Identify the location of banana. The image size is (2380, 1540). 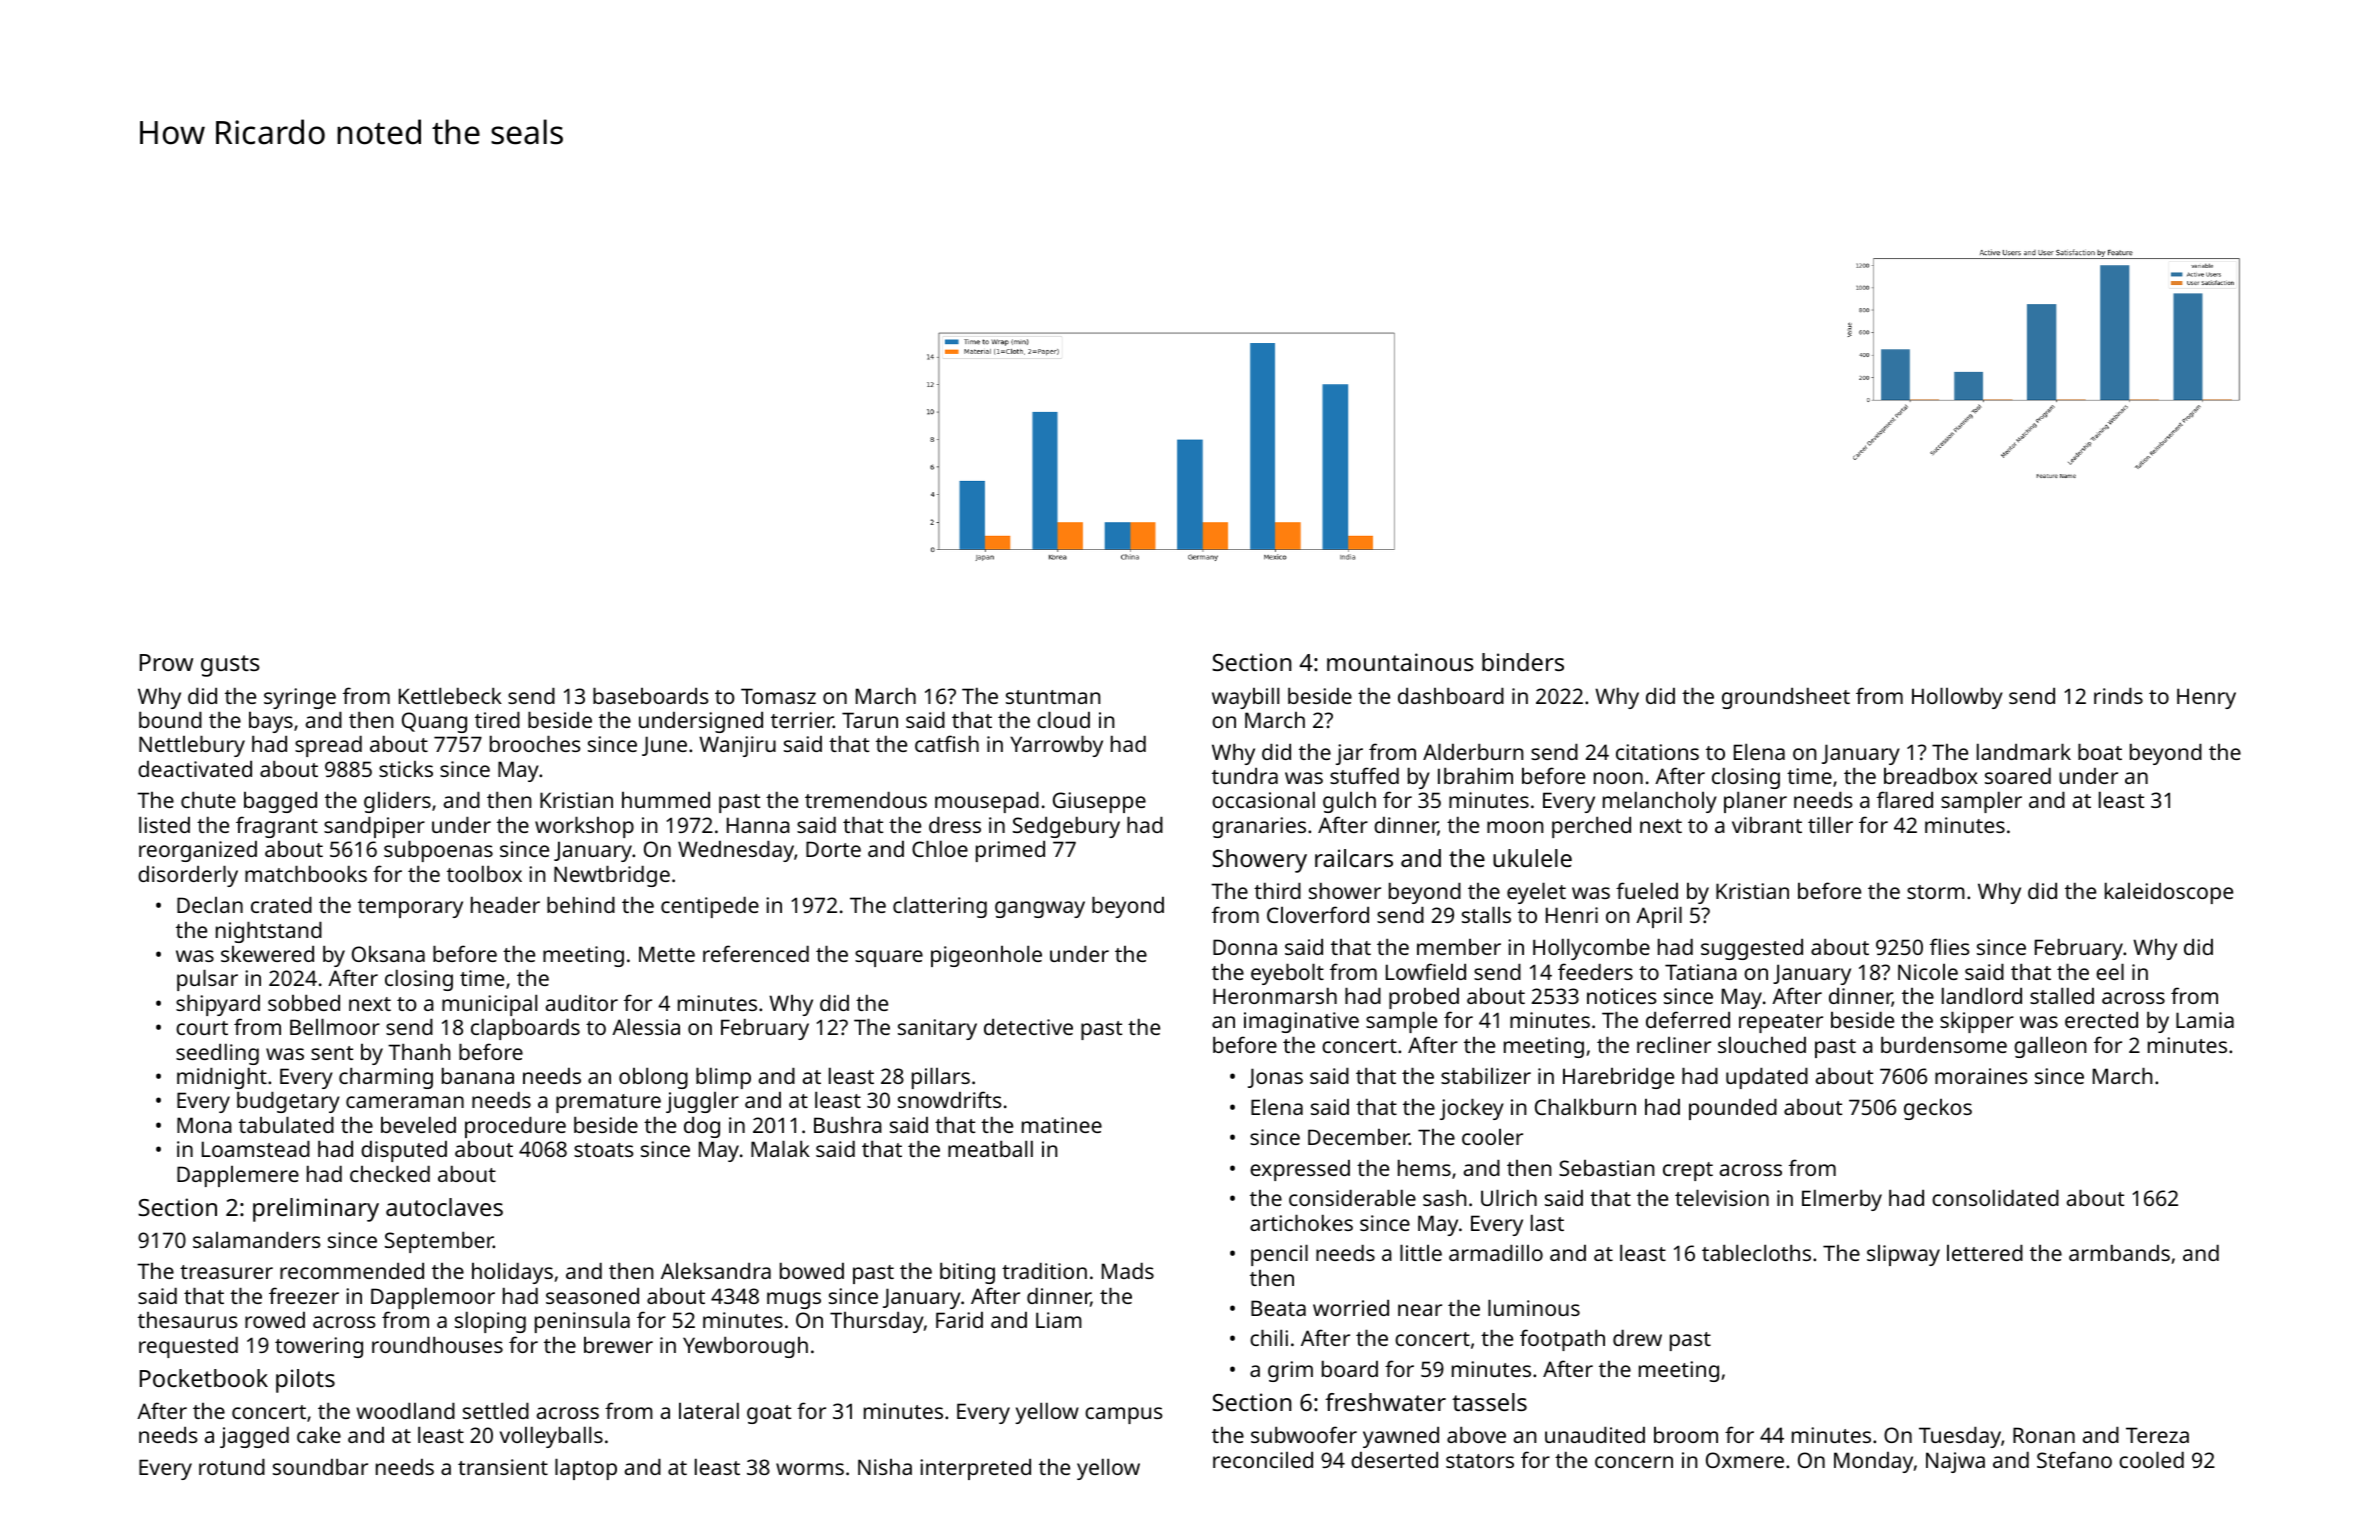
(478, 1075).
